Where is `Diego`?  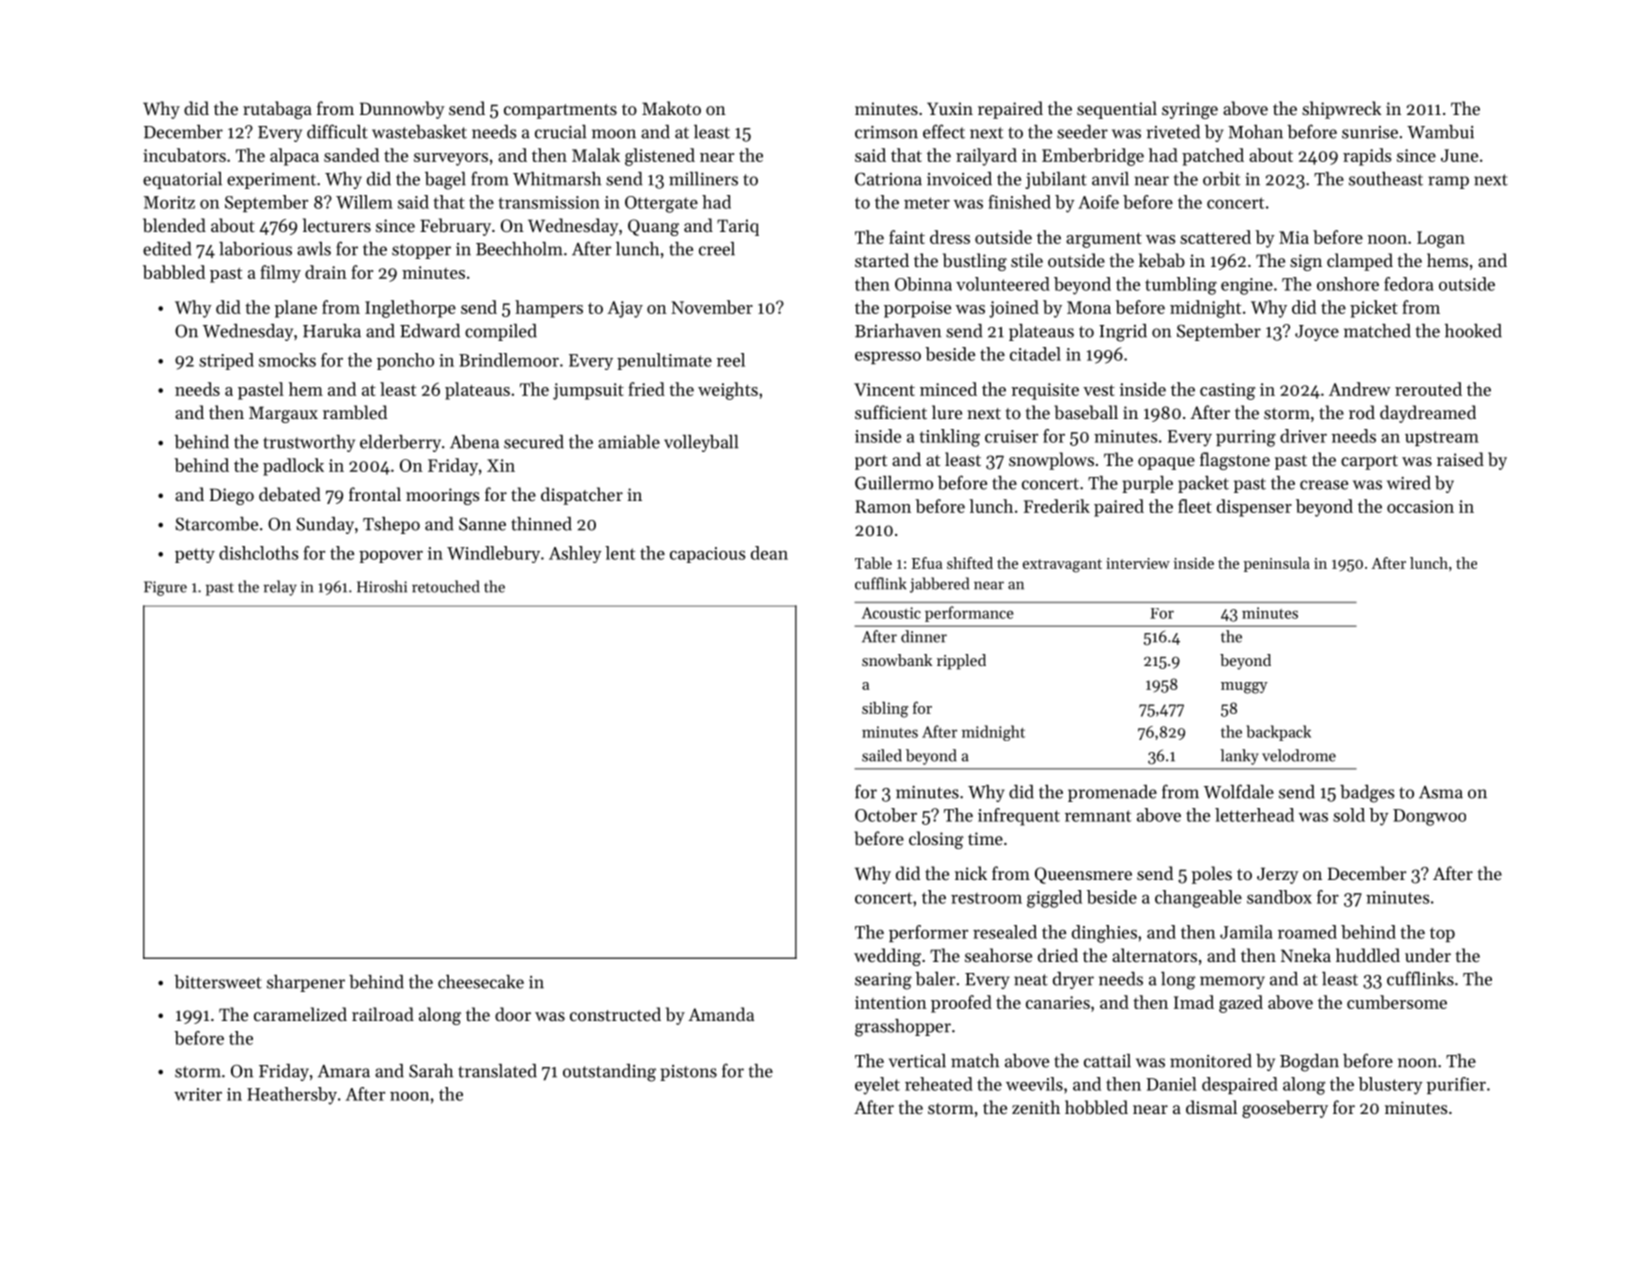 Diego is located at coordinates (232, 496).
